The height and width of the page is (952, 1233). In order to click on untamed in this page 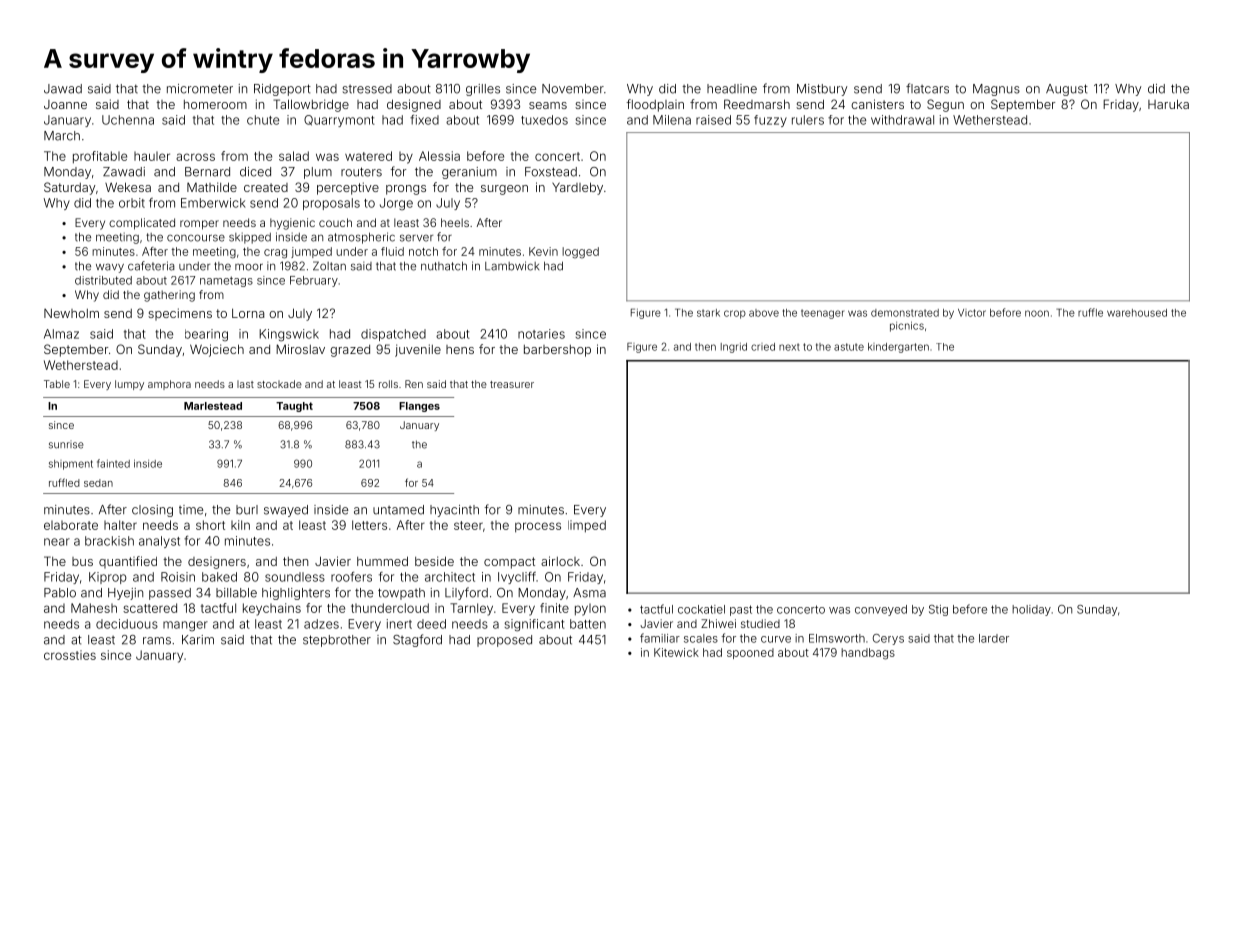, I will do `click(398, 510)`.
